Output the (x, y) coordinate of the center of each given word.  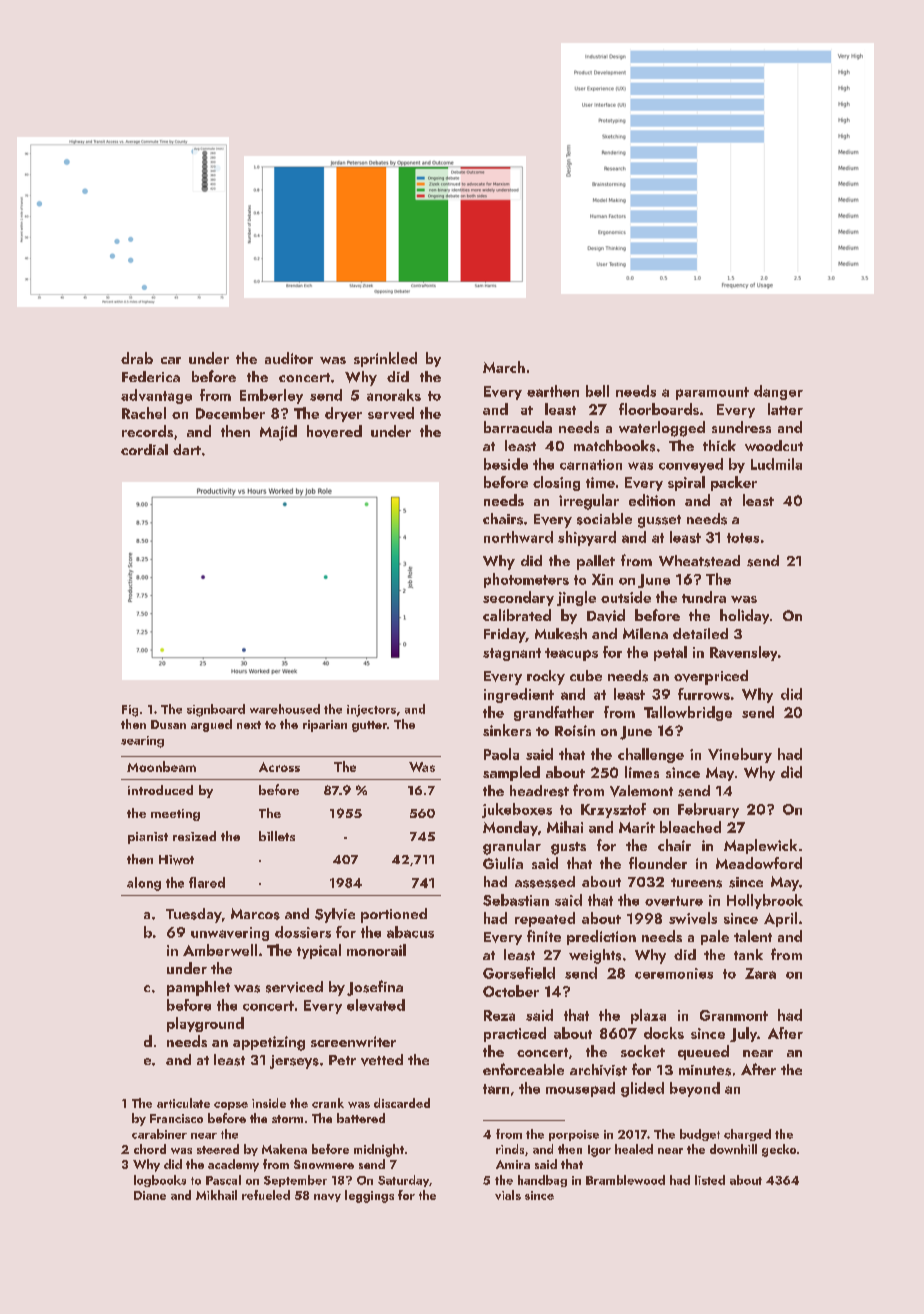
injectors (371, 711)
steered (218, 1149)
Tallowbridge (688, 713)
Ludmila (776, 464)
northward (518, 537)
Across (279, 767)
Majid (278, 433)
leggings (369, 1196)
